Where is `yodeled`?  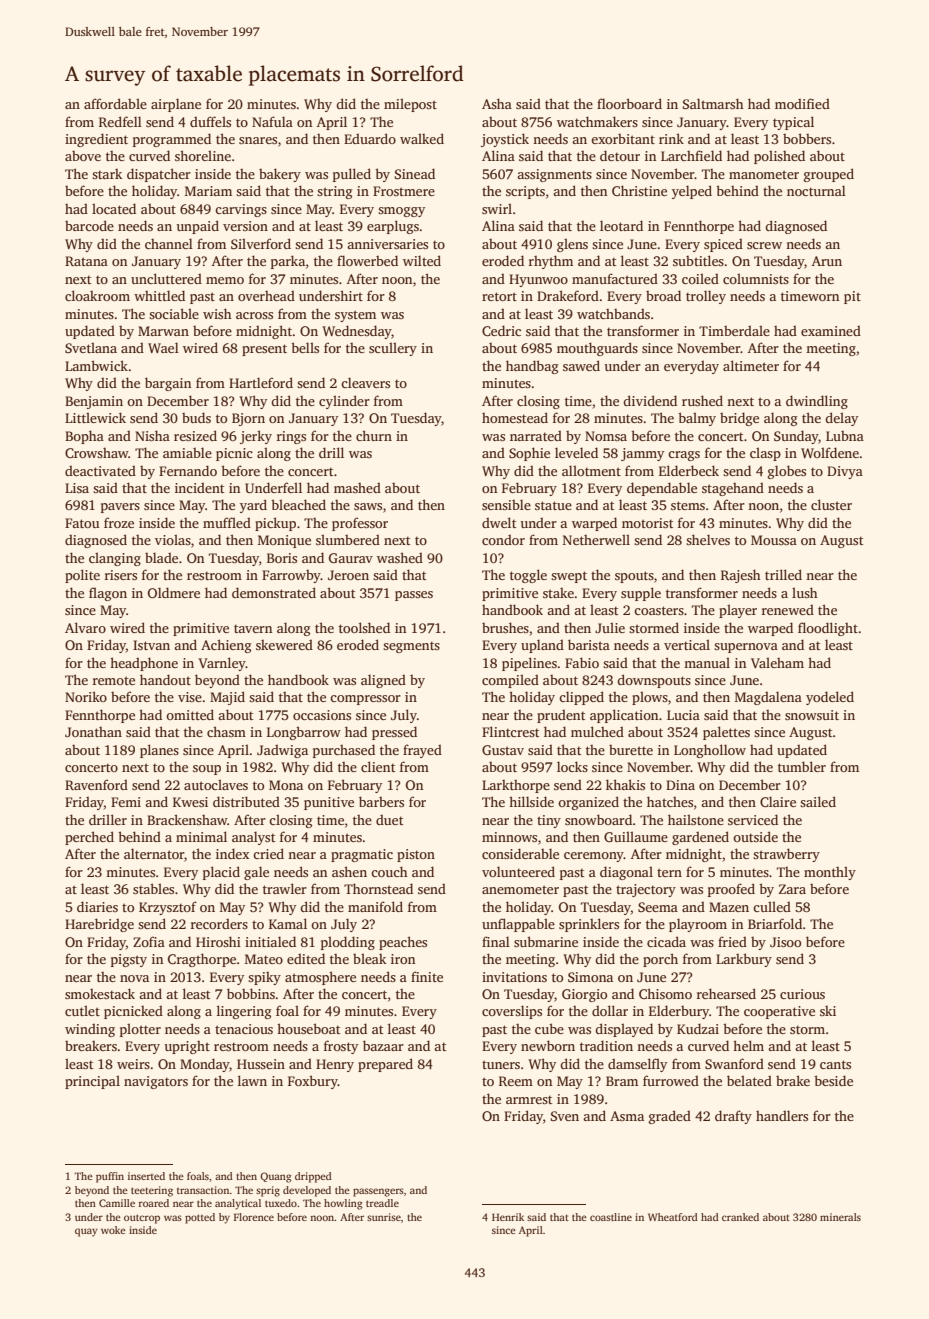 yodeled is located at coordinates (830, 698).
